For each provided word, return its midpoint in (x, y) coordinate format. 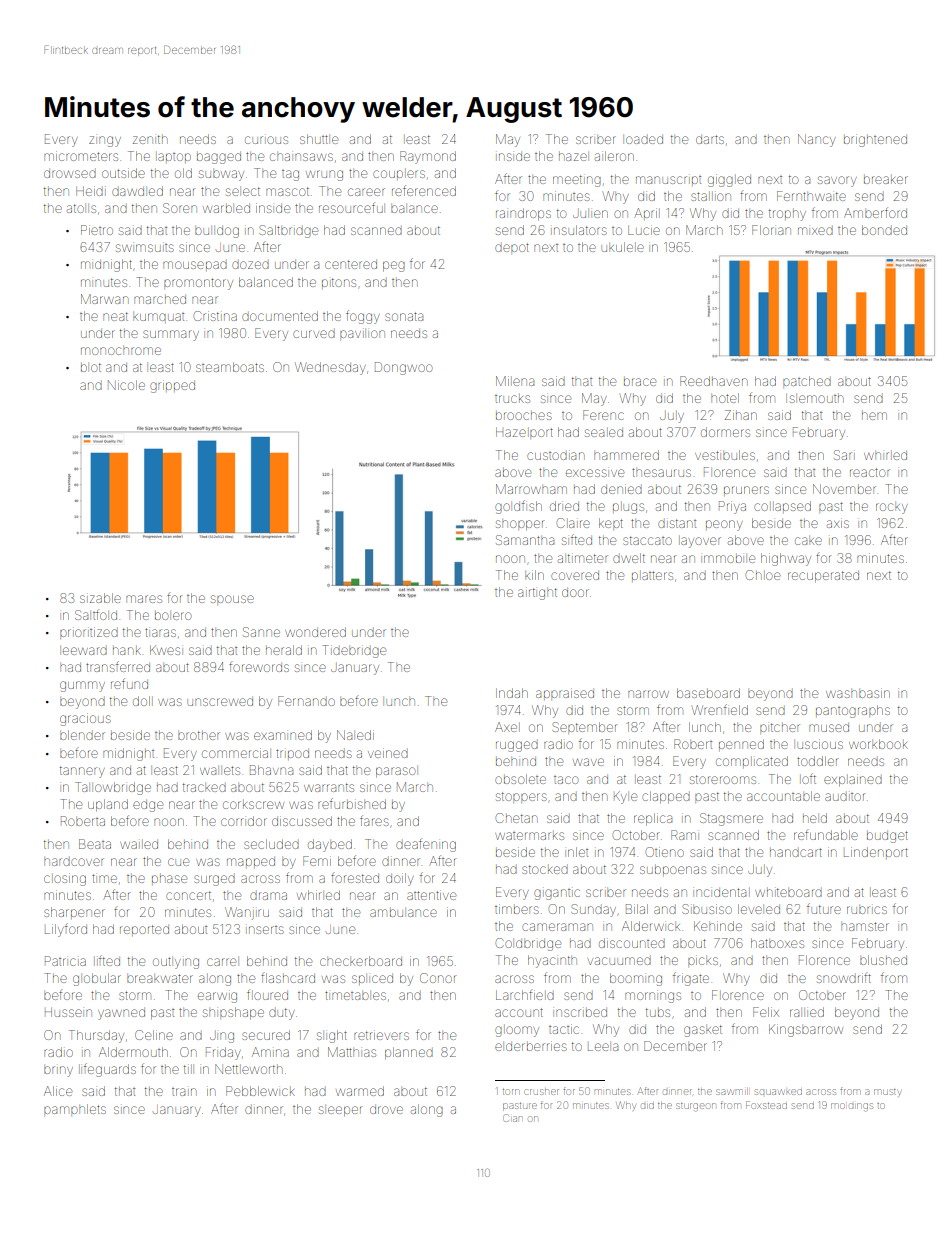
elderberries (531, 1046)
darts (710, 139)
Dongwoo (403, 368)
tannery (82, 772)
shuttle (319, 139)
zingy (105, 141)
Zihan (741, 415)
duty (282, 1014)
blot (91, 367)
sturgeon (695, 1107)
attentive (431, 895)
